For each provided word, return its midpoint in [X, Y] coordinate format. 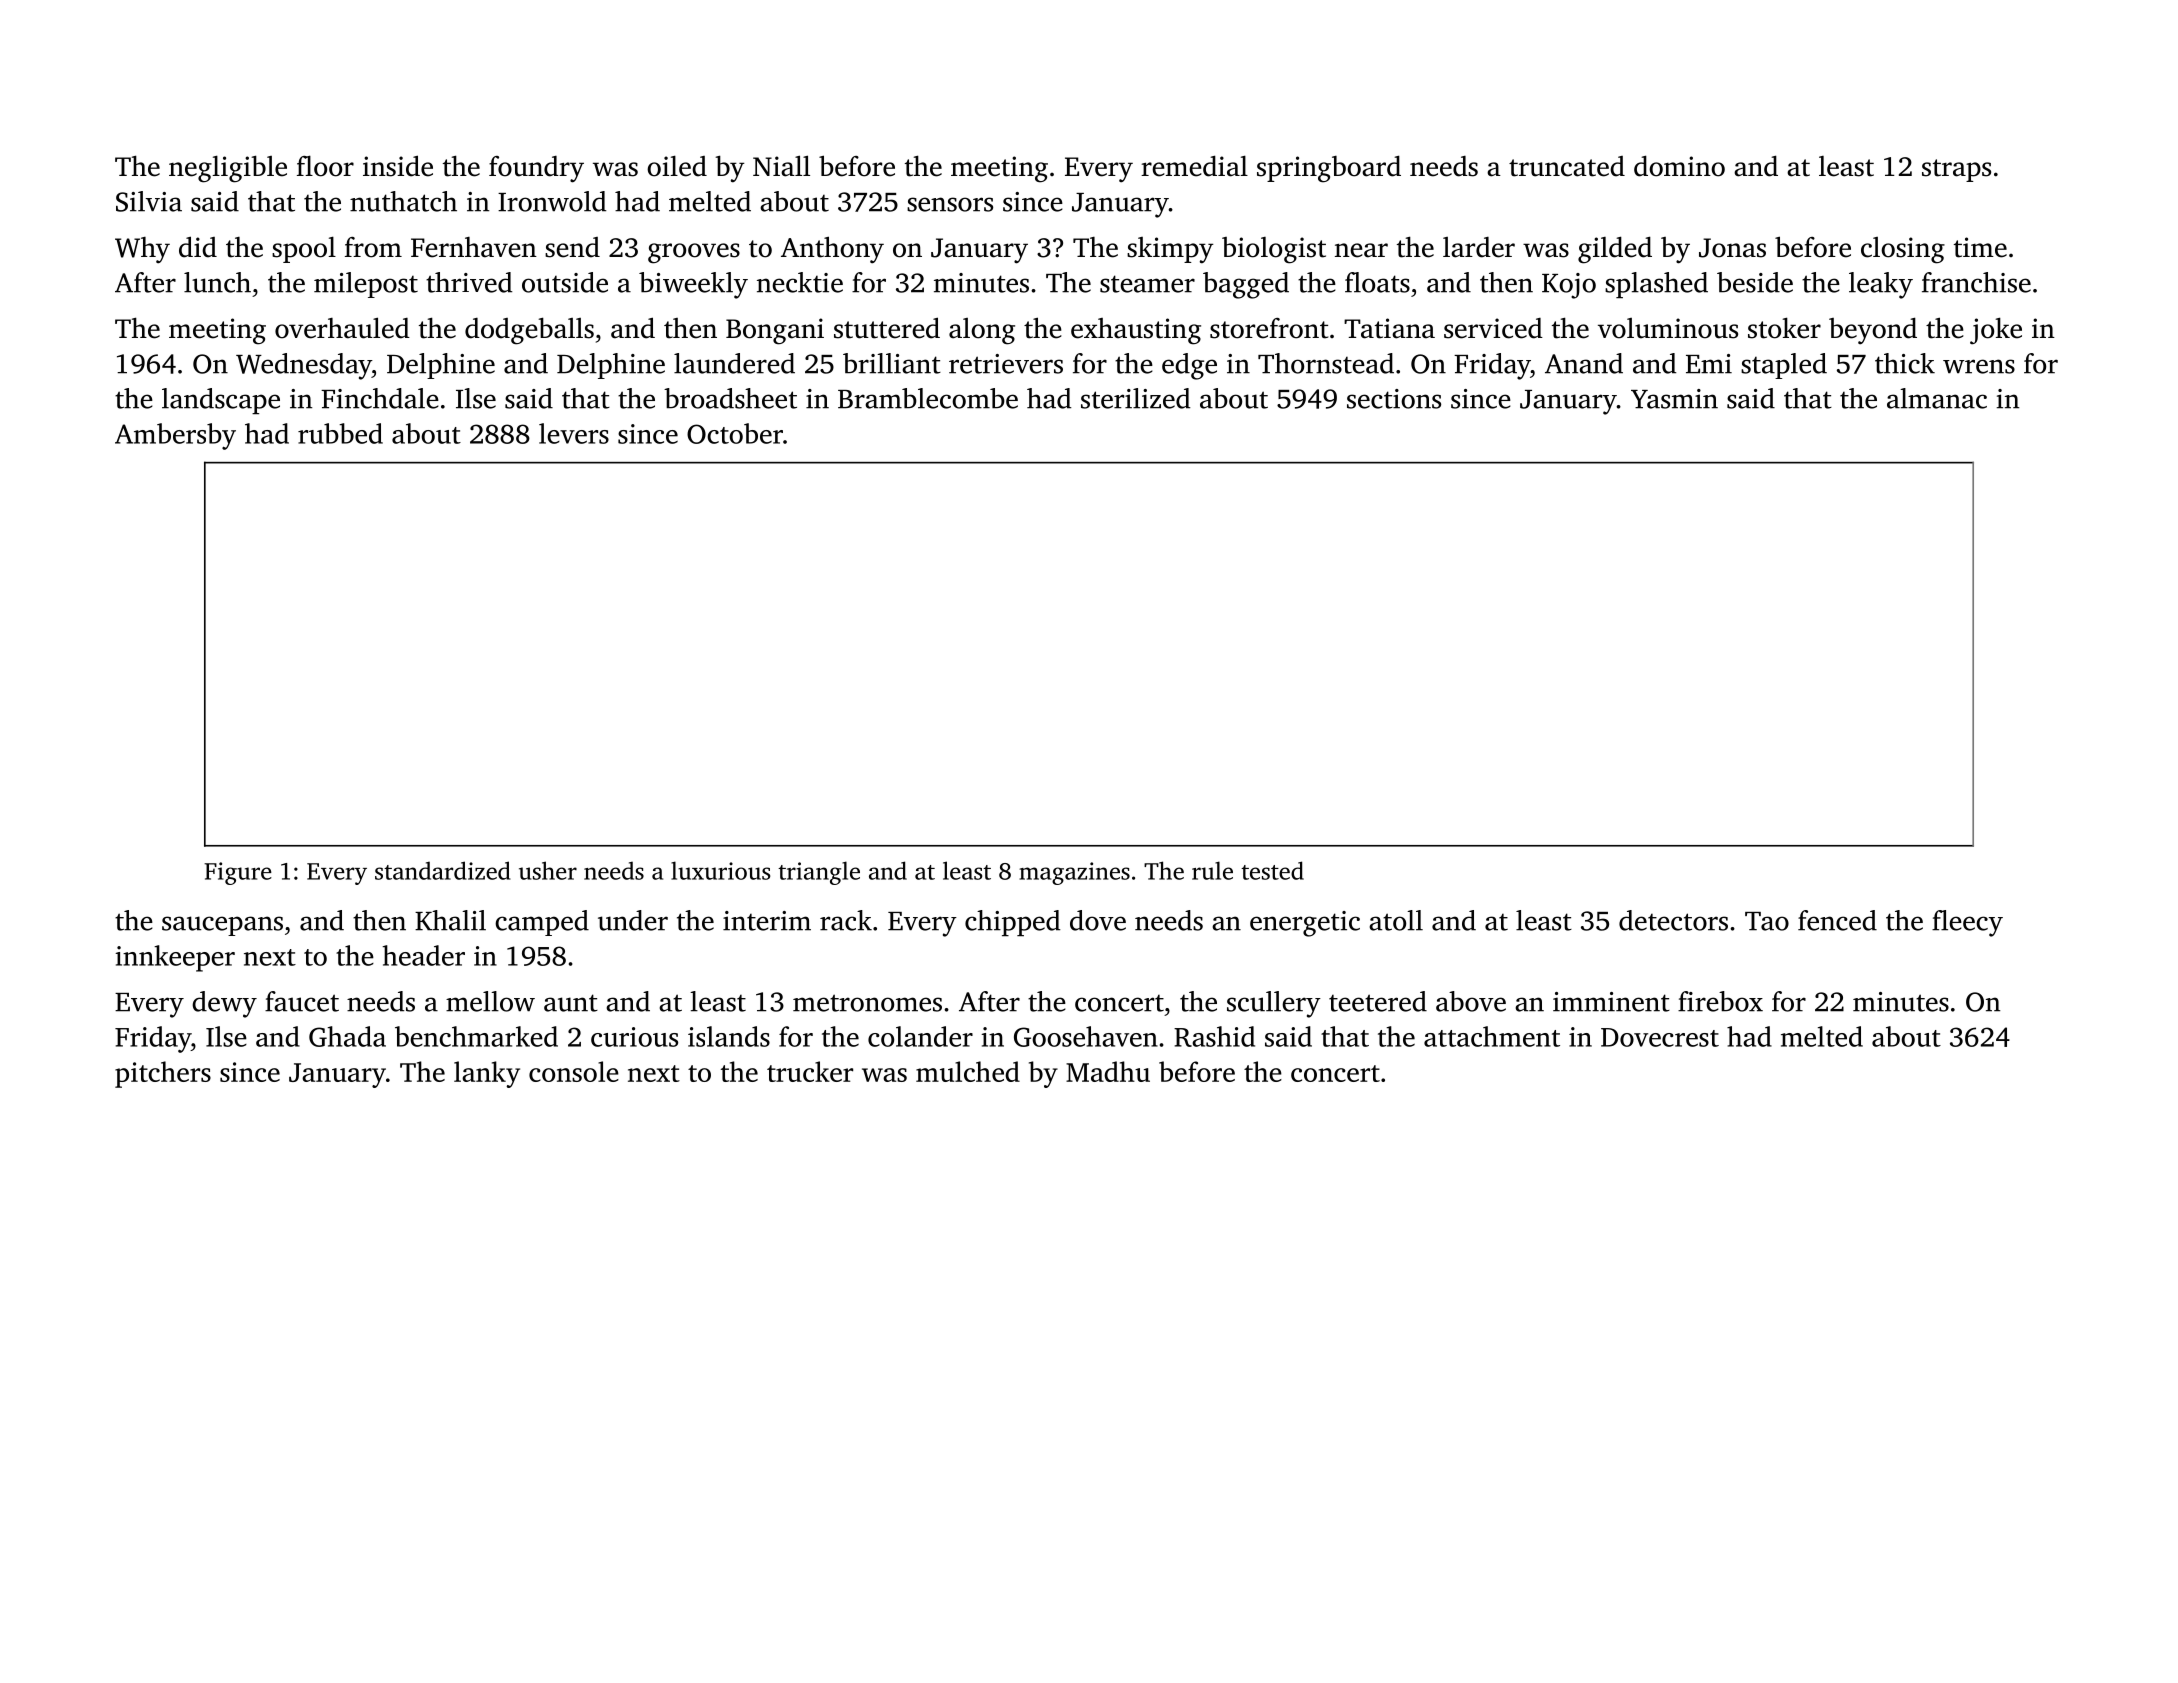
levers [574, 433]
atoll [1396, 920]
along [982, 331]
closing [1903, 250]
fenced [1837, 920]
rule [1212, 870]
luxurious [720, 870]
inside [398, 166]
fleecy [1967, 923]
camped [542, 923]
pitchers [163, 1074]
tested [1272, 870]
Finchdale [380, 398]
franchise [1976, 282]
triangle [819, 873]
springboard [1329, 169]
